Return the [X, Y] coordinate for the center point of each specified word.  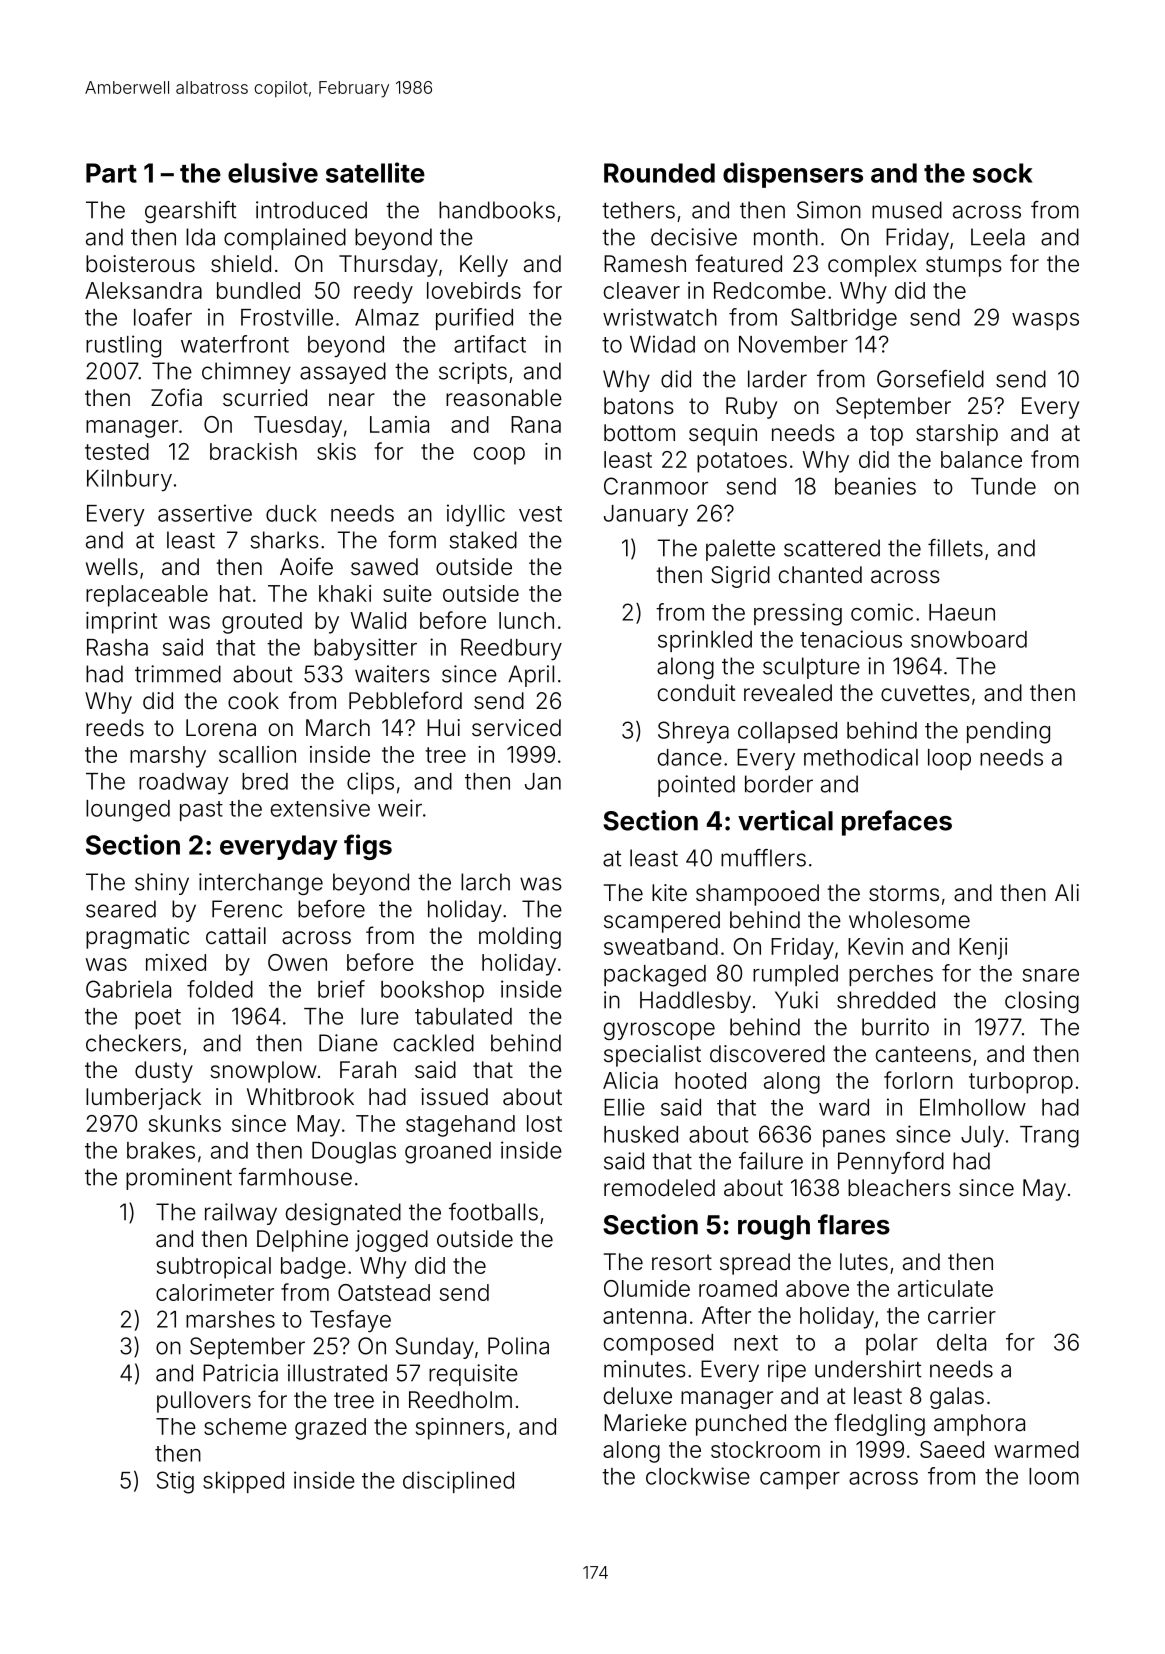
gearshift [190, 212]
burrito [895, 1027]
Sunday [435, 1348]
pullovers [204, 1402]
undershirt [868, 1369]
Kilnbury [129, 480]
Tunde [1003, 486]
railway [241, 1214]
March [338, 728]
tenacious [851, 639]
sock [1003, 173]
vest [540, 514]
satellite [375, 172]
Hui [443, 727]
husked [641, 1134]
